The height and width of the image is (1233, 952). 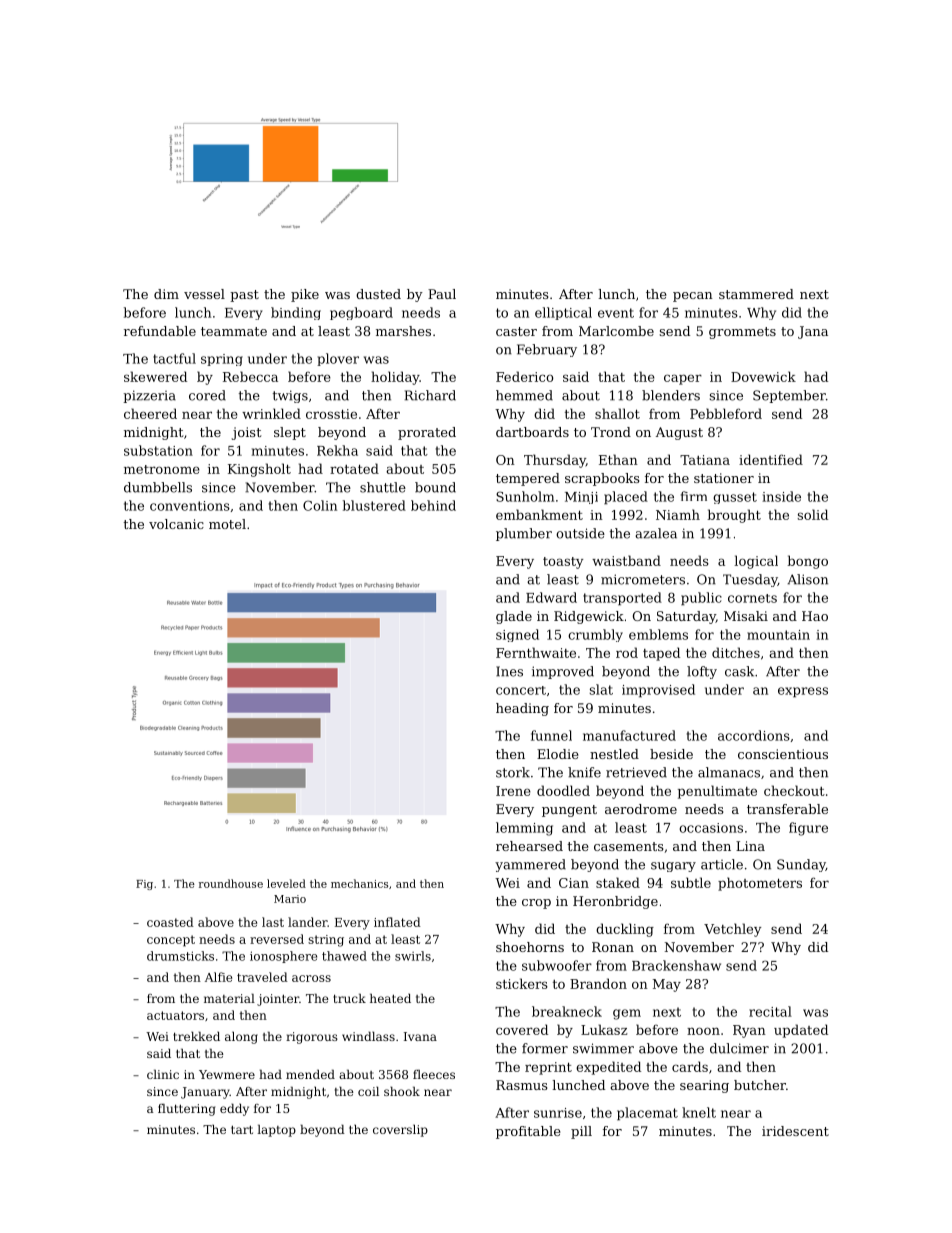 What do you see at coordinates (671, 395) in the image?
I see `blenders` at bounding box center [671, 395].
